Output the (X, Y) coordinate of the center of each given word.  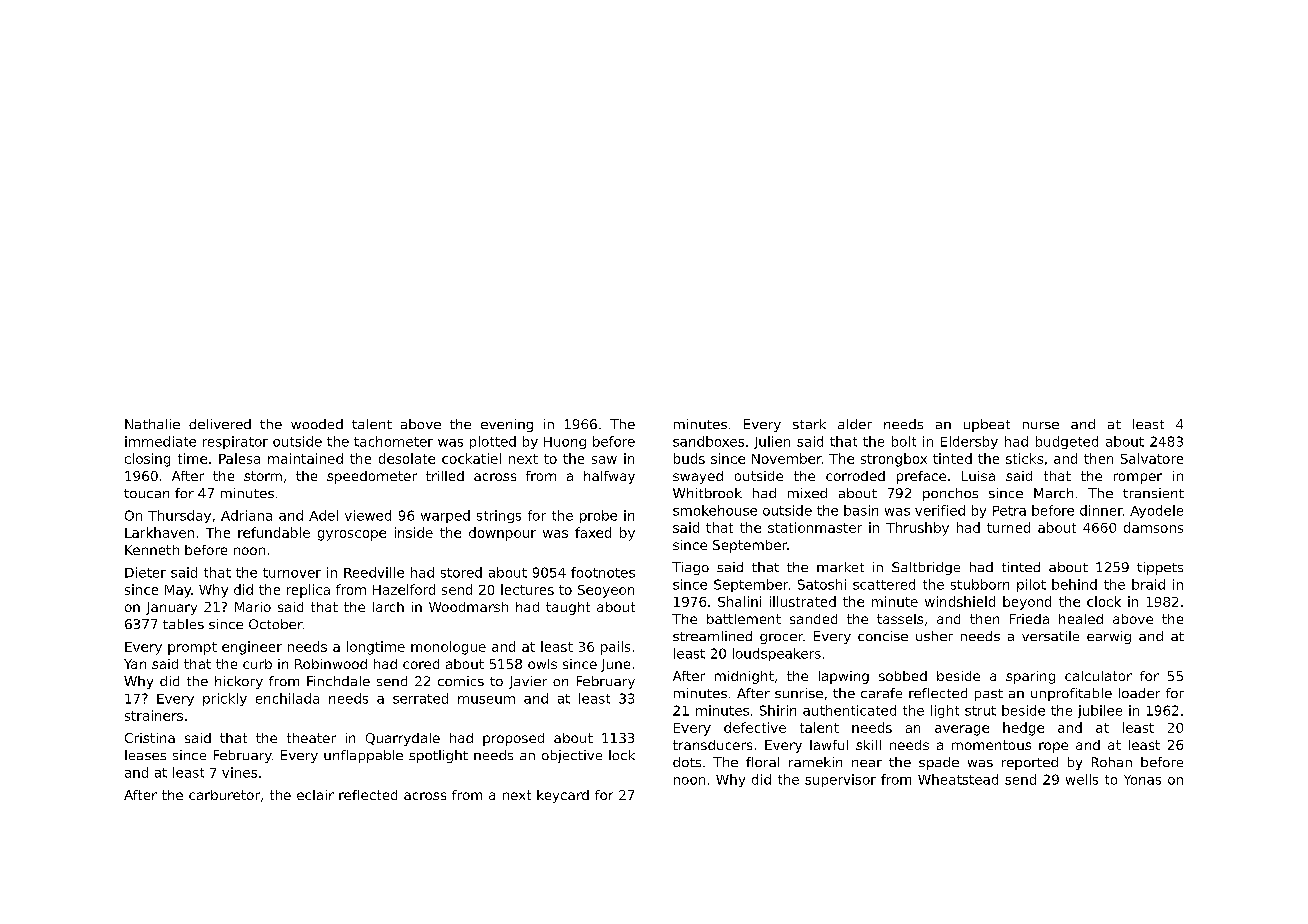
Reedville (374, 572)
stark (809, 424)
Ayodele (1156, 511)
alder (855, 424)
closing (147, 460)
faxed (593, 532)
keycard (563, 796)
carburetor (224, 795)
